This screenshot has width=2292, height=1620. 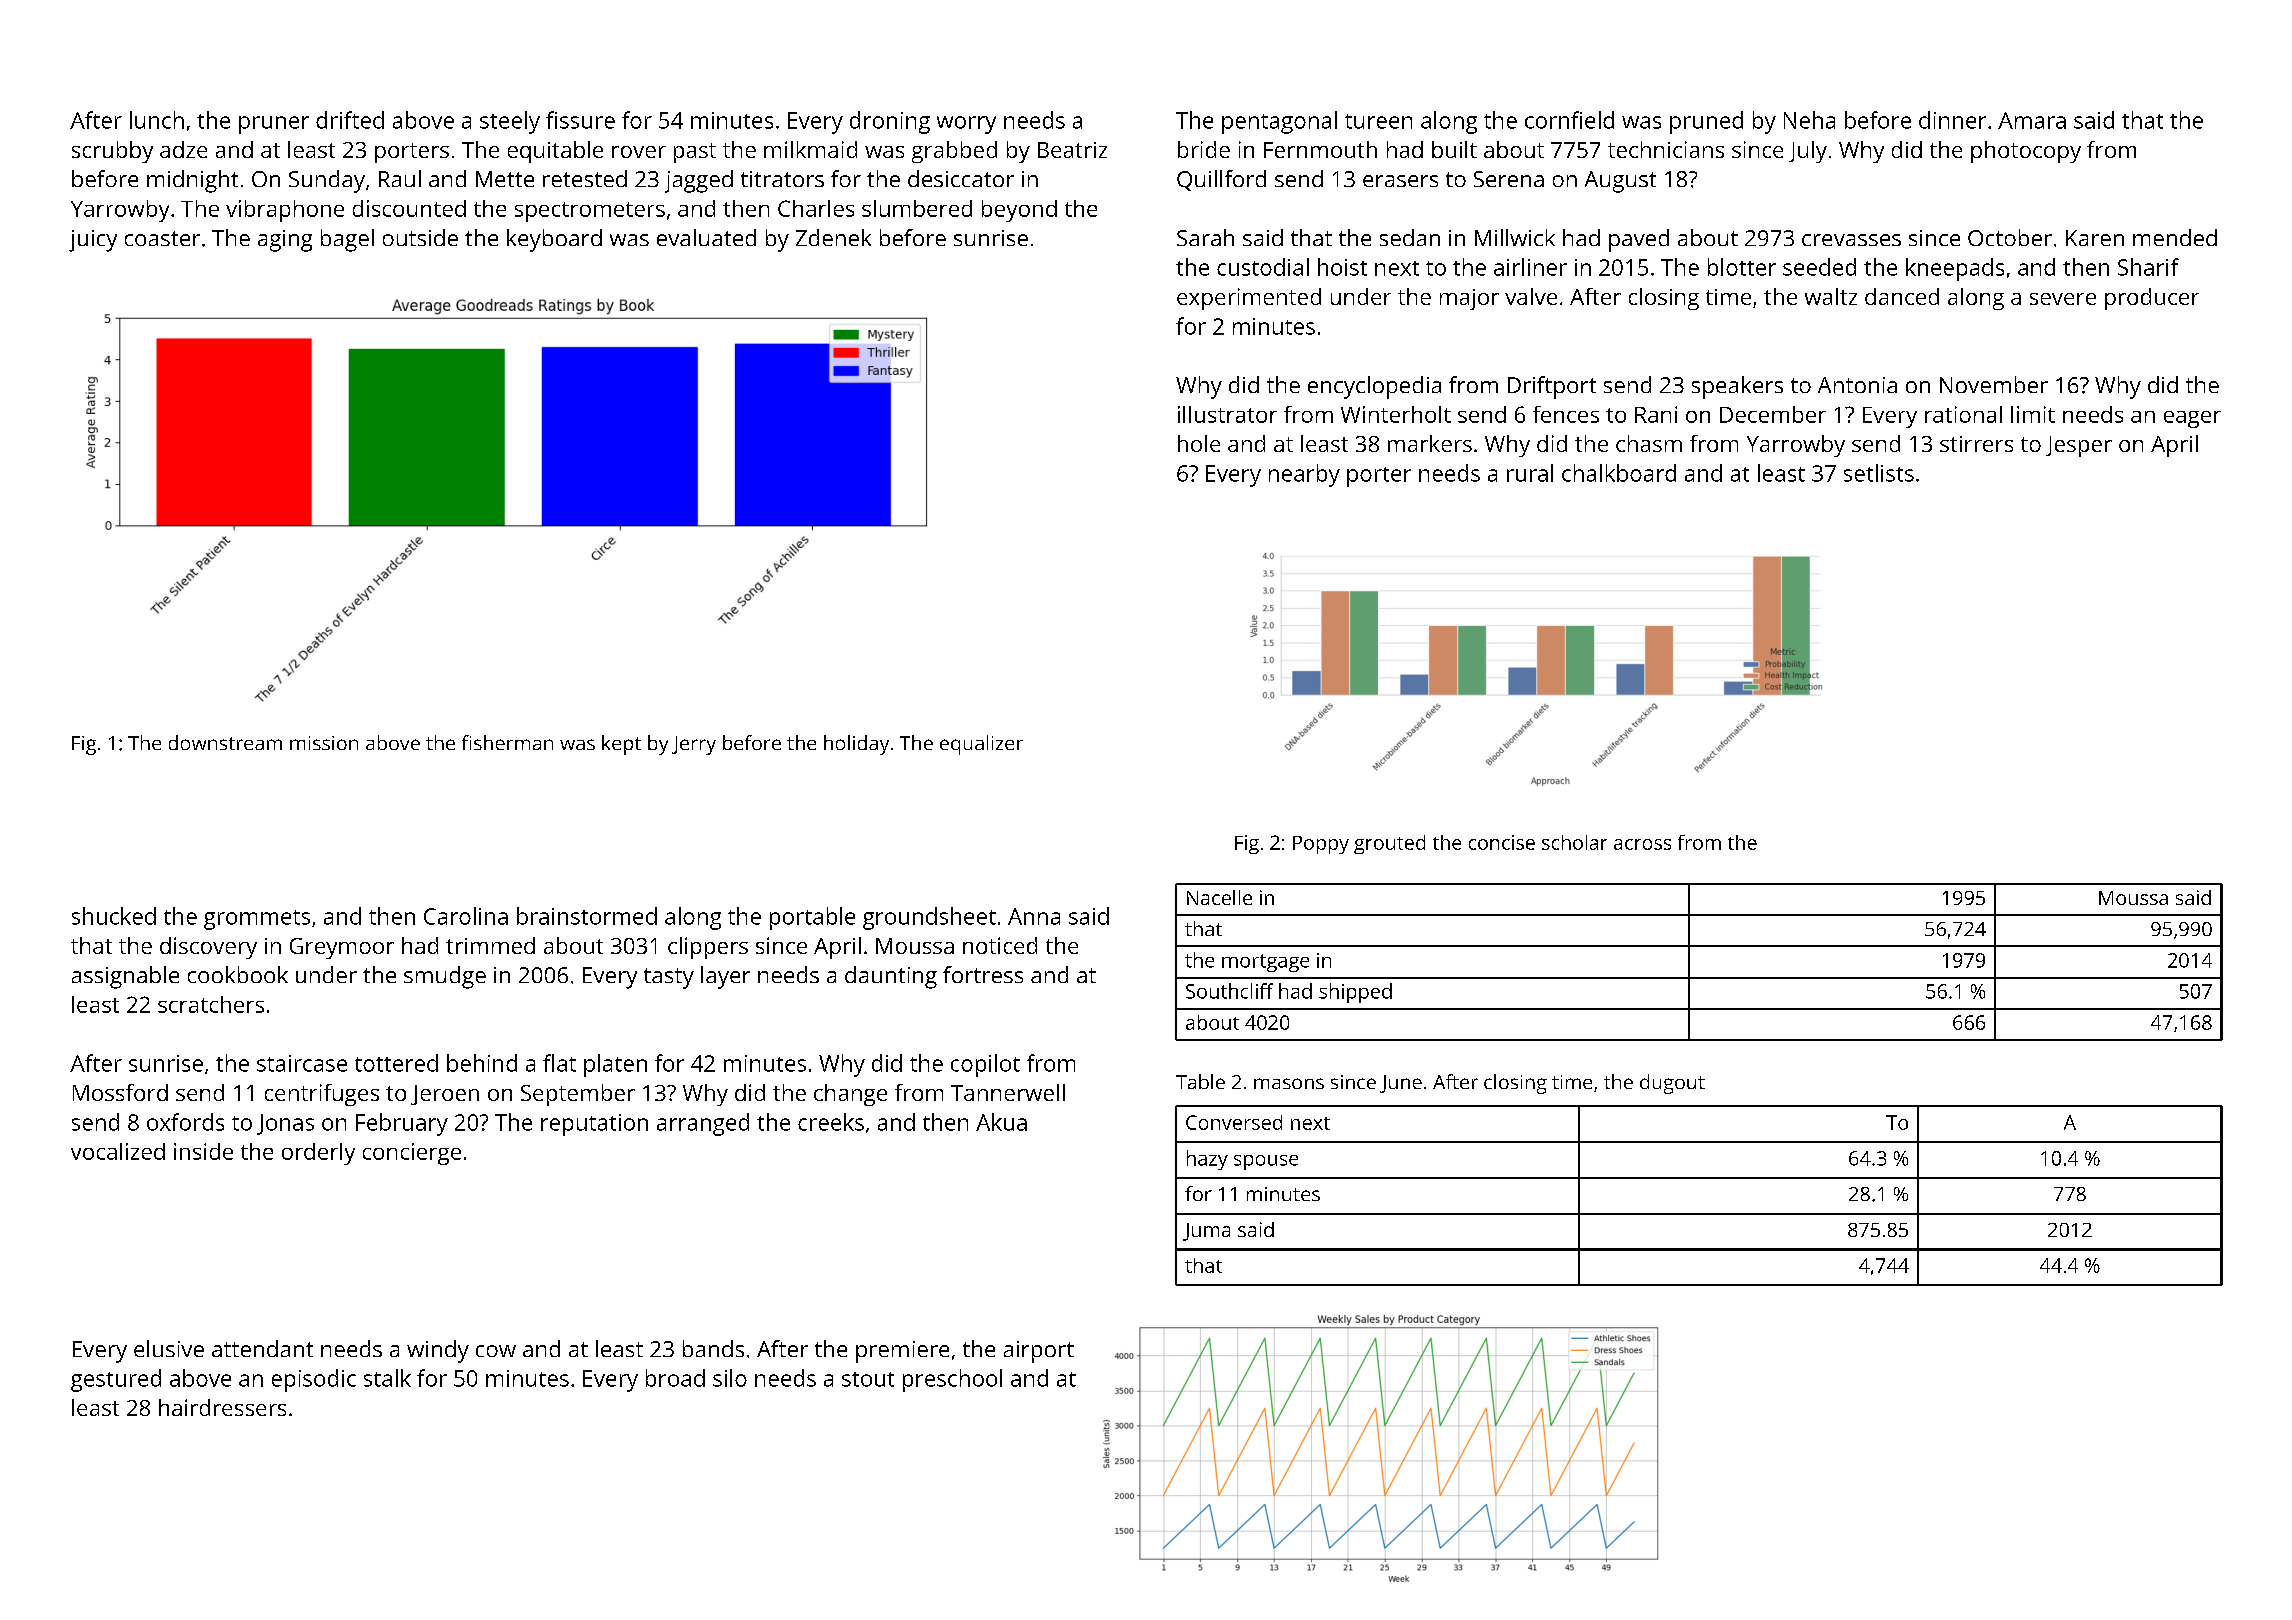 What do you see at coordinates (347, 240) in the screenshot?
I see `bagel` at bounding box center [347, 240].
